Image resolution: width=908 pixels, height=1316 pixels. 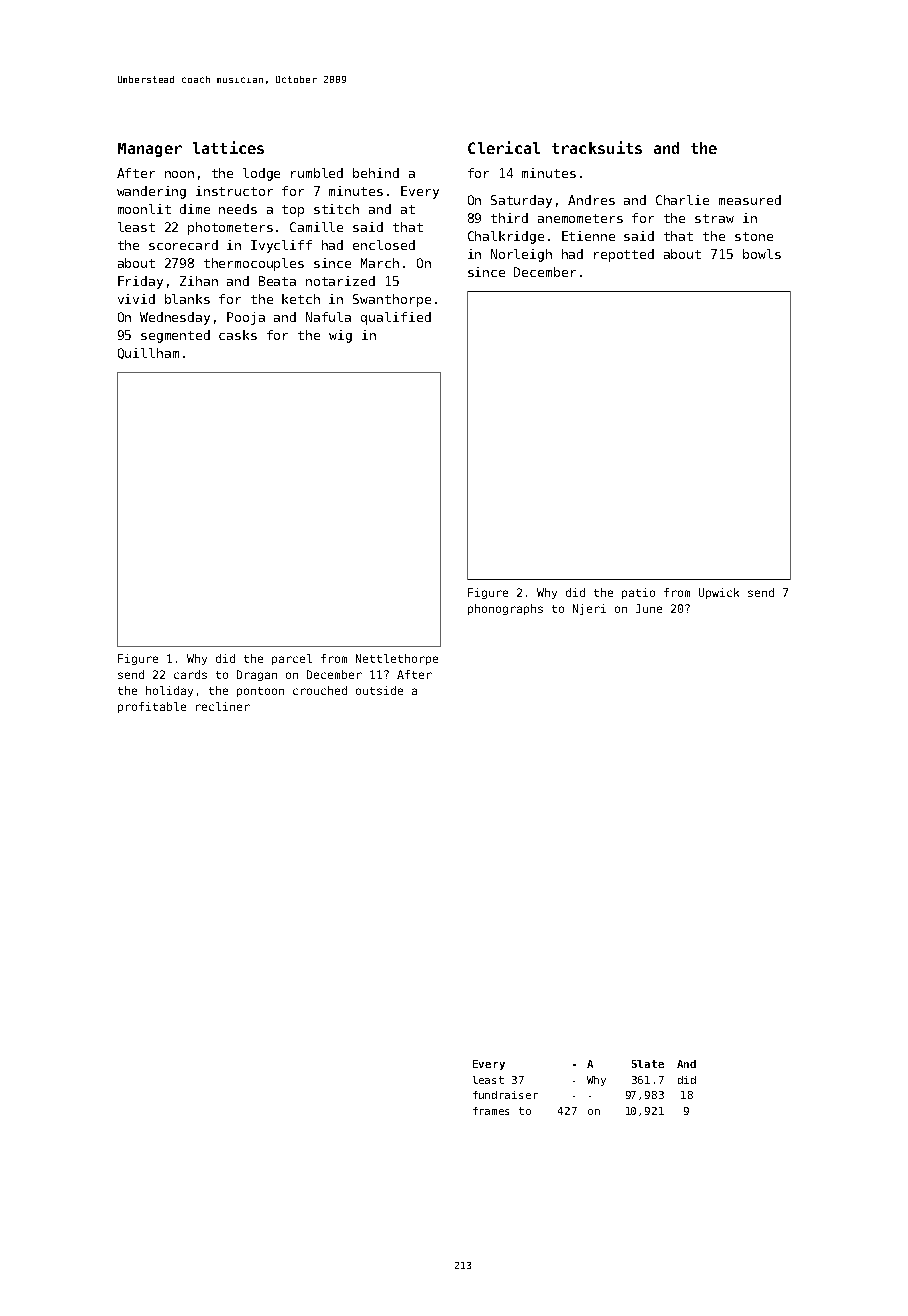 What do you see at coordinates (379, 690) in the screenshot?
I see `outside` at bounding box center [379, 690].
